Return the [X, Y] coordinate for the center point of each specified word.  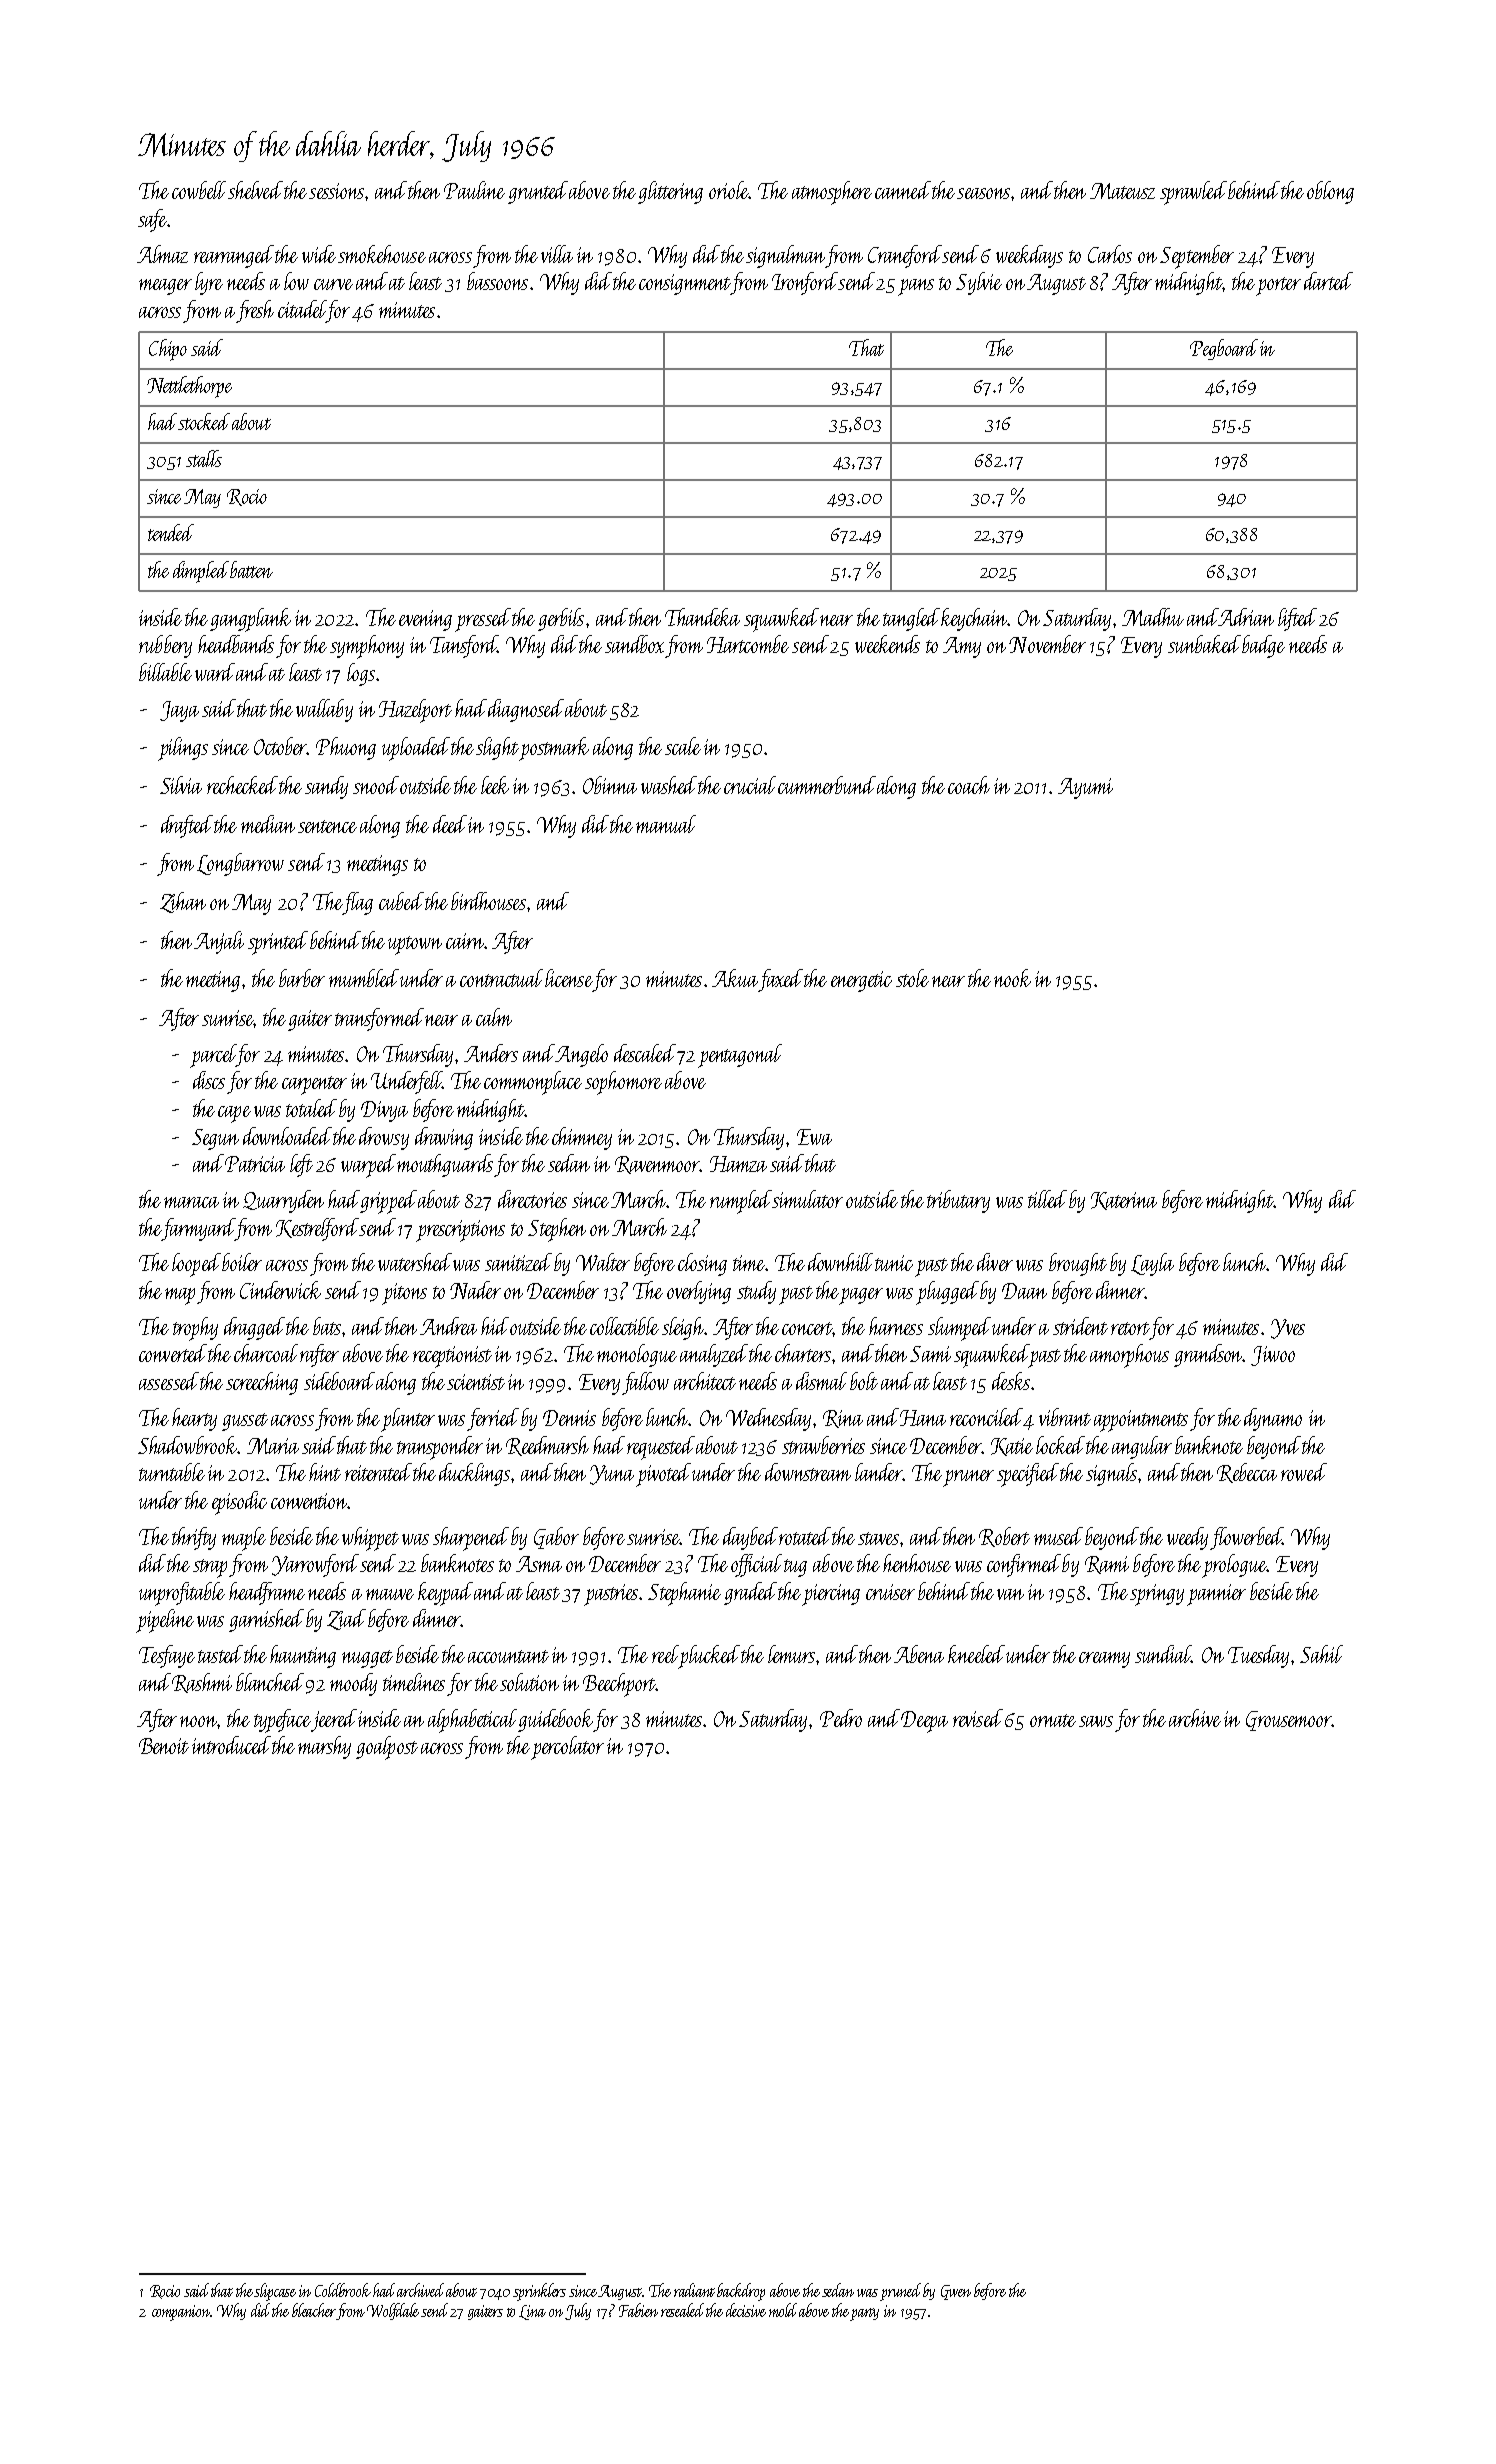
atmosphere [832, 193]
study [756, 1292]
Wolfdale [393, 2311]
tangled [911, 619]
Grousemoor [1289, 1721]
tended [171, 532]
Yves [1288, 1329]
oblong [1330, 192]
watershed [415, 1262]
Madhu [1153, 617]
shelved [255, 190]
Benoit [164, 1746]
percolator [567, 1748]
